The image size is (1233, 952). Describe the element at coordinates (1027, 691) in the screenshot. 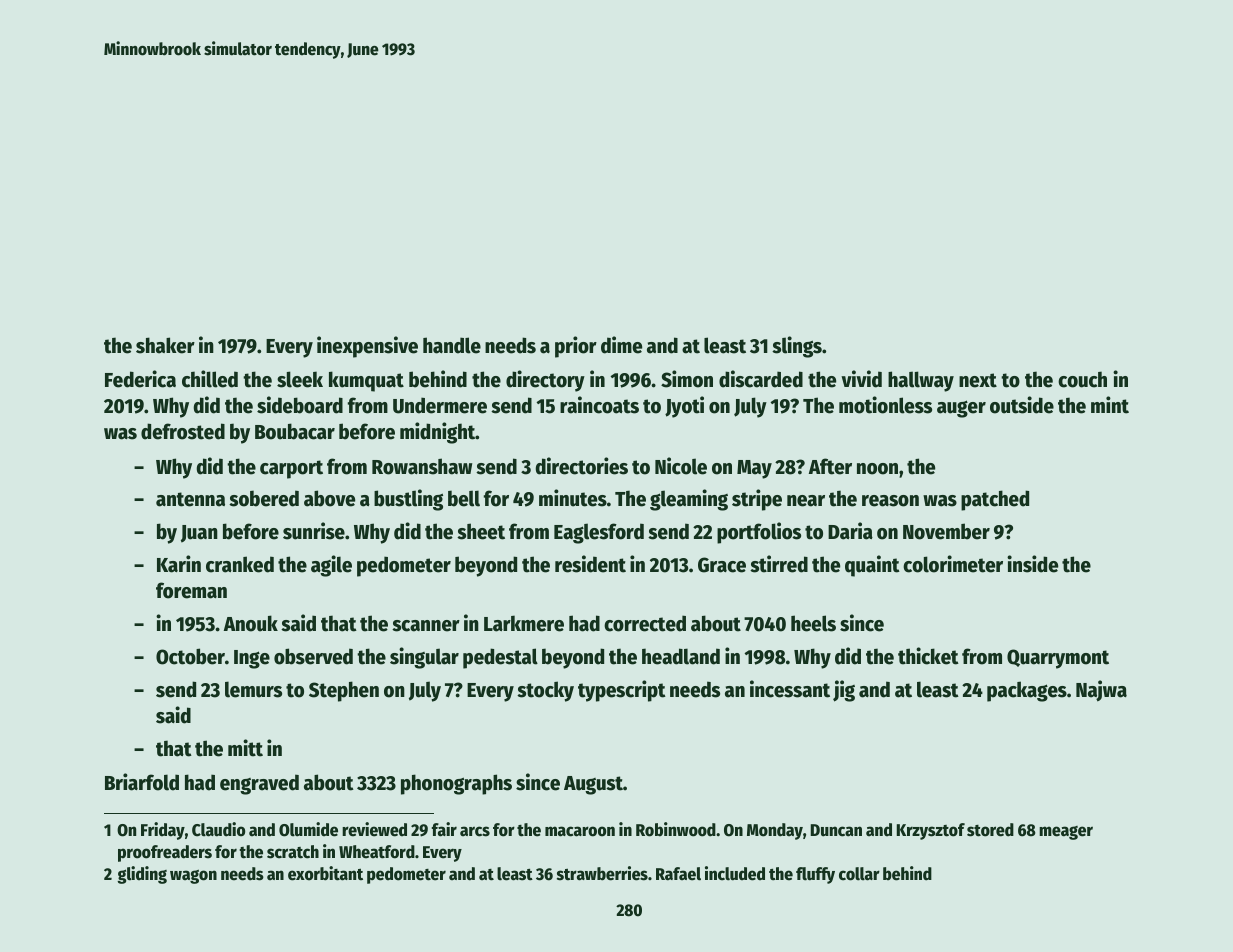

I see `packages` at that location.
